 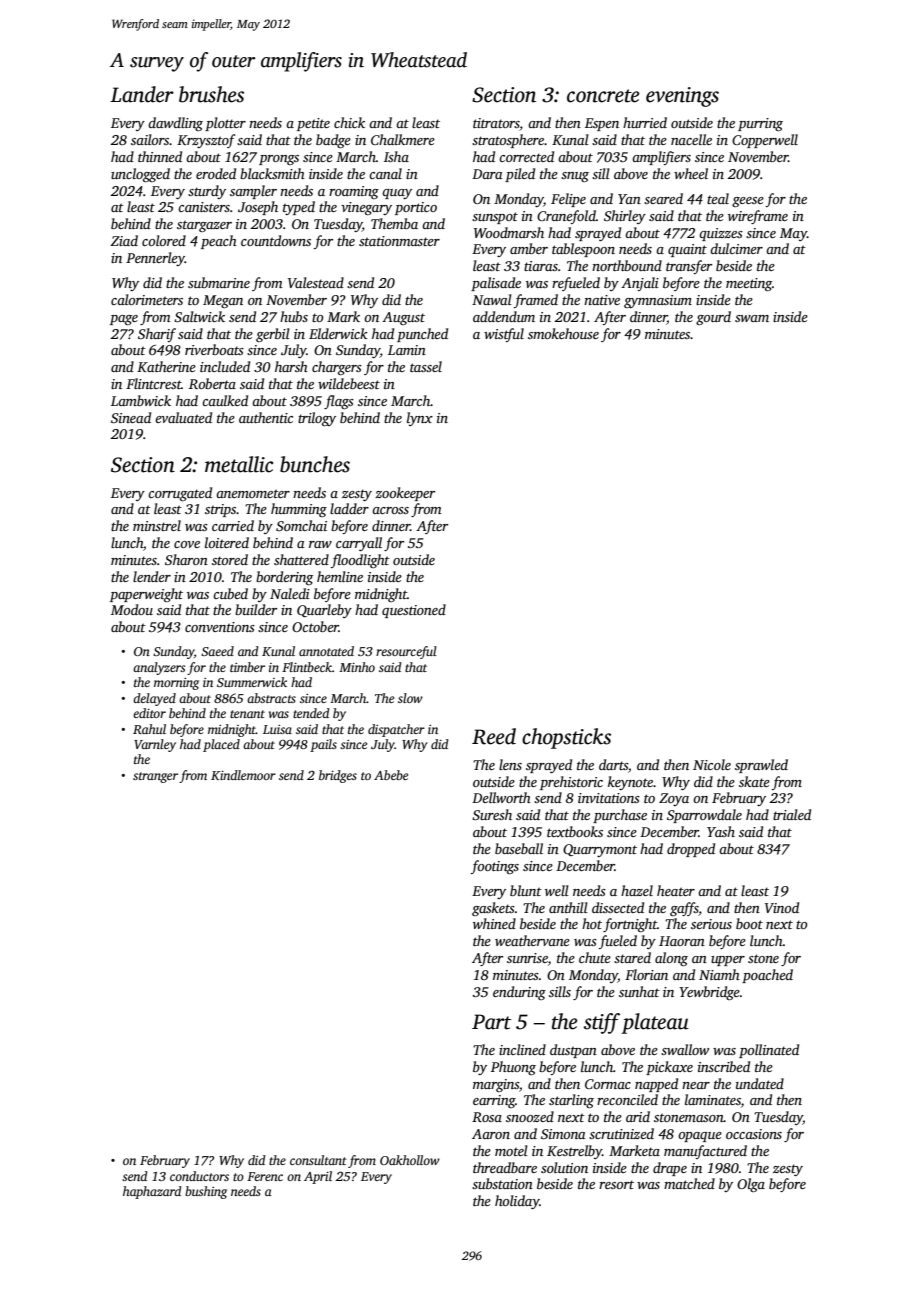 I want to click on Kindlemoor, so click(x=243, y=775).
